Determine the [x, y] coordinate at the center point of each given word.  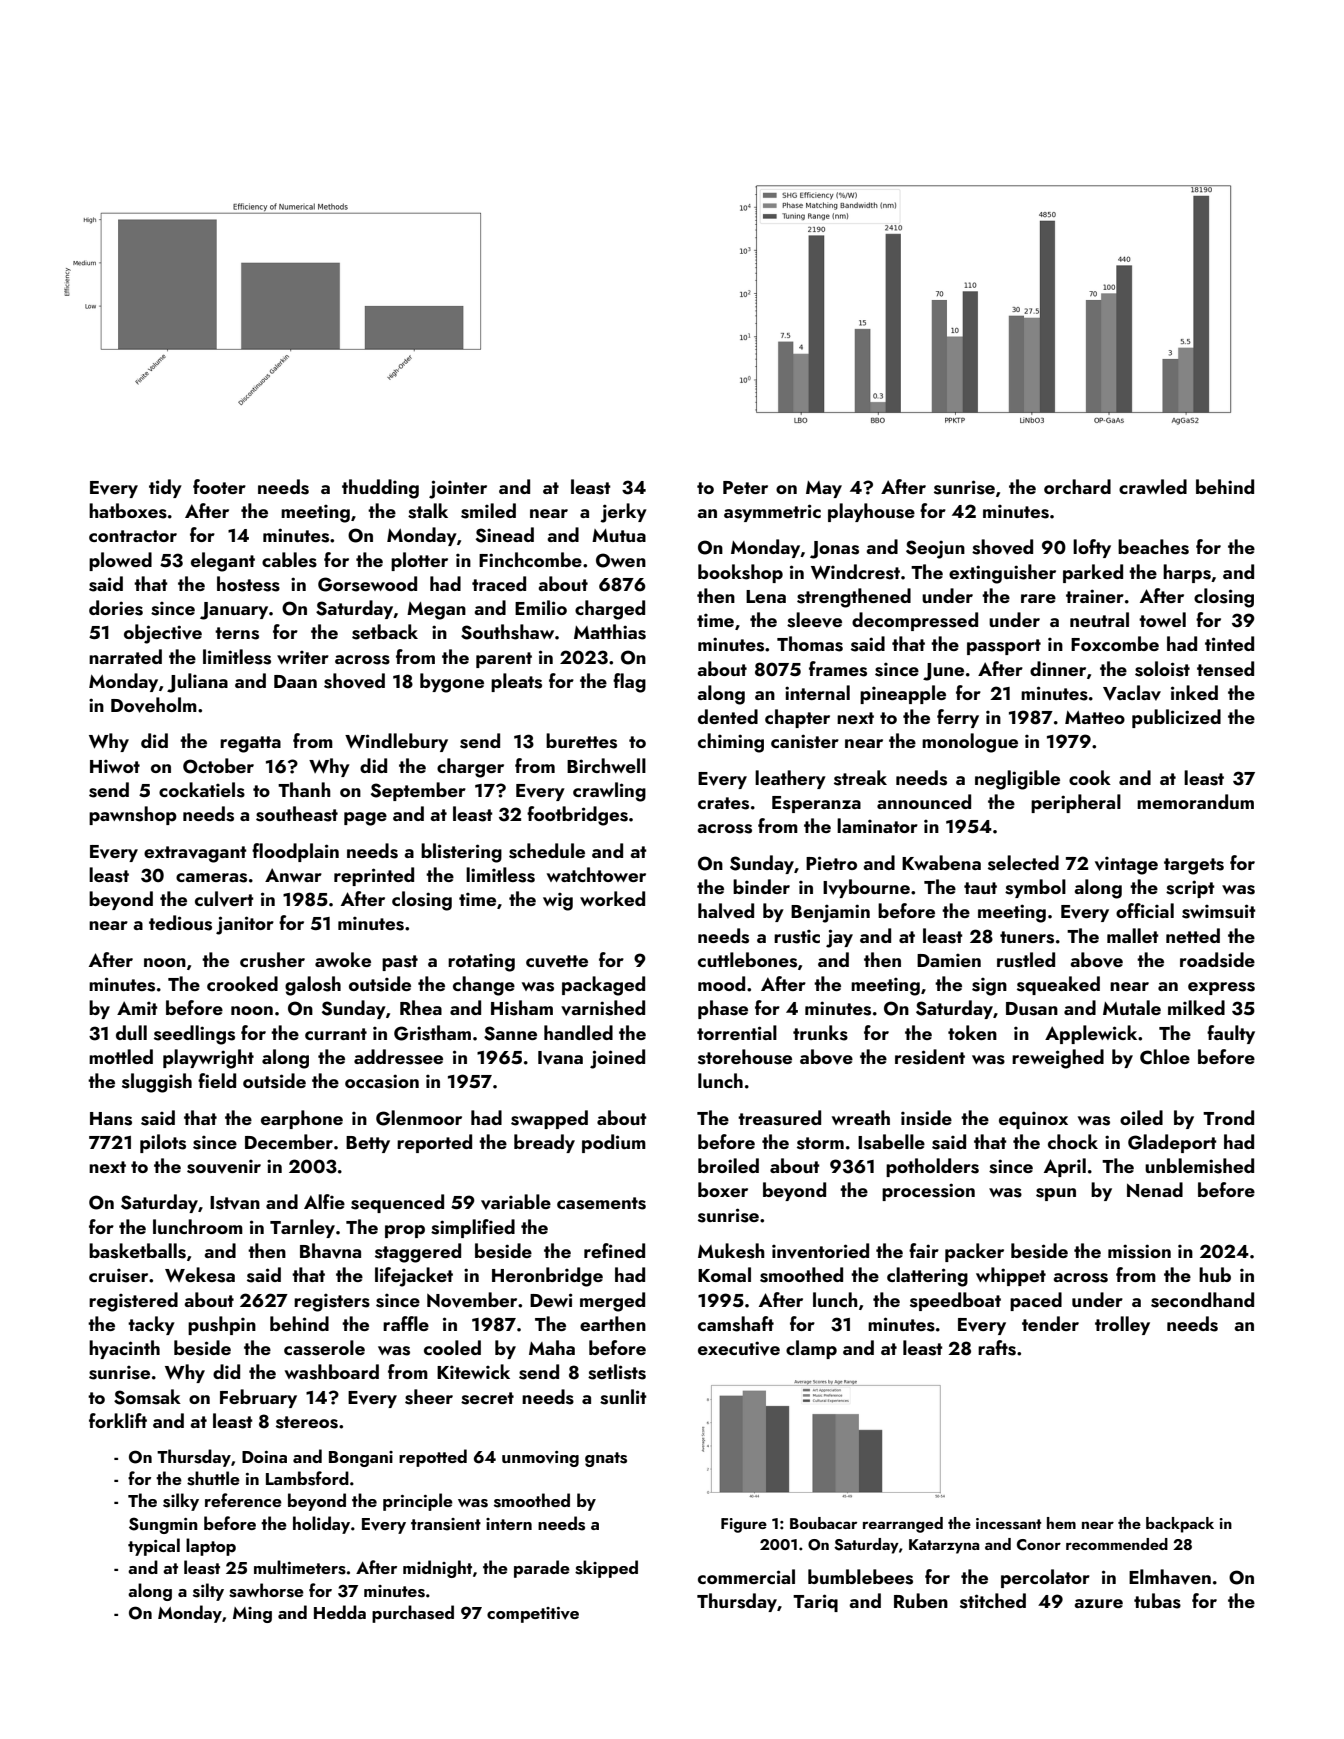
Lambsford [307, 1478]
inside [926, 1118]
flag [629, 683]
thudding [380, 489]
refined [614, 1250]
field [217, 1080]
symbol [1035, 888]
